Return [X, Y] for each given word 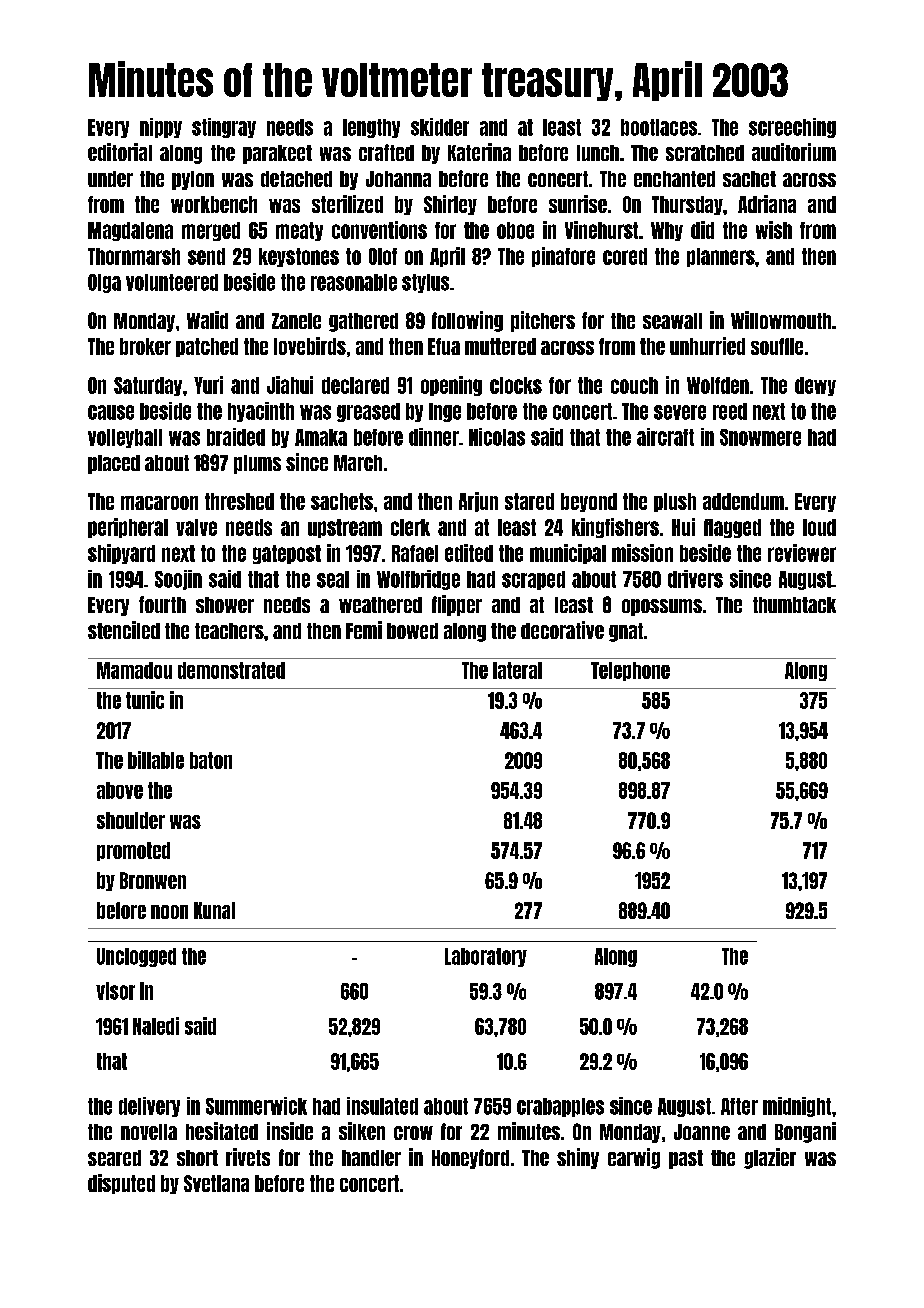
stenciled [124, 630]
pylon [193, 180]
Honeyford [470, 1159]
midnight [797, 1107]
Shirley [450, 205]
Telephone [630, 671]
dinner [434, 437]
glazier [770, 1158]
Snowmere [760, 437]
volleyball [125, 438]
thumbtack [794, 605]
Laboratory [486, 957]
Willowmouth [781, 320]
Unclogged [136, 957]
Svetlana [216, 1183]
